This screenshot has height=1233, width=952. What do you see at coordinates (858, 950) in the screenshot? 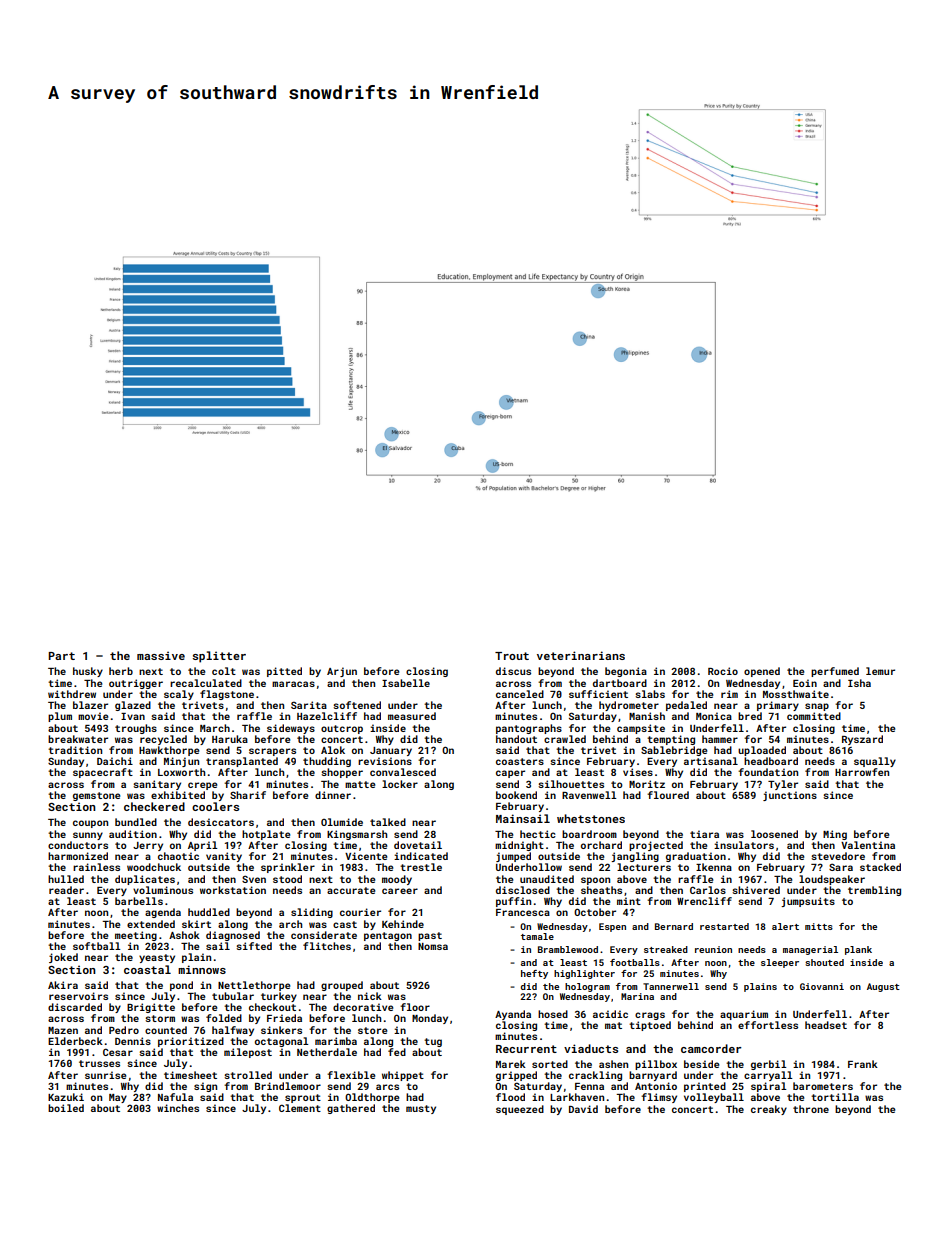
I see `plank` at bounding box center [858, 950].
